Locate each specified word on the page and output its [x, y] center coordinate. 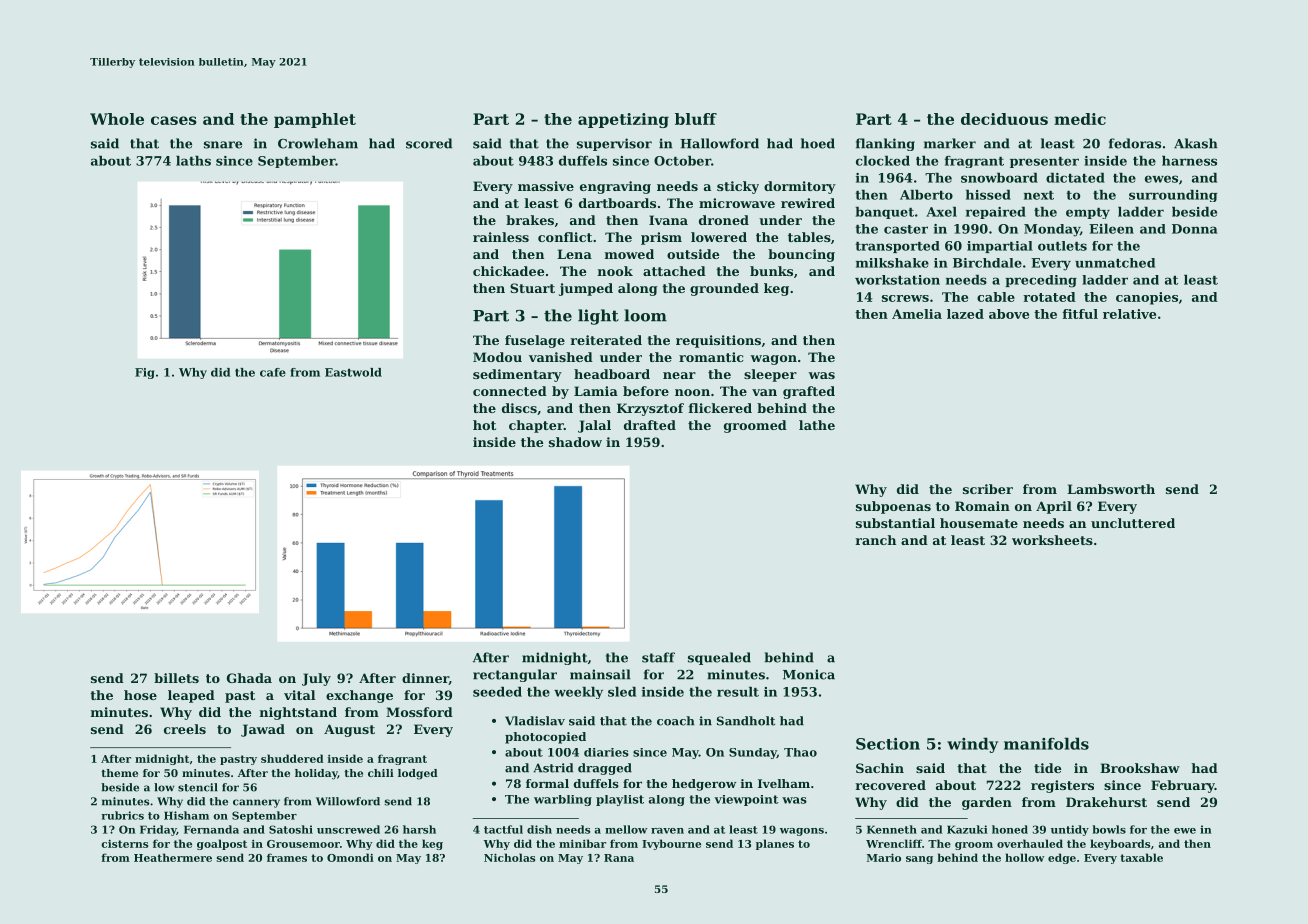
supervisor [614, 144]
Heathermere [173, 857]
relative [1129, 314]
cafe [273, 372]
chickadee [508, 271]
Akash [1196, 143]
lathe [817, 425]
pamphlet [315, 120]
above [1009, 314]
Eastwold [353, 372]
